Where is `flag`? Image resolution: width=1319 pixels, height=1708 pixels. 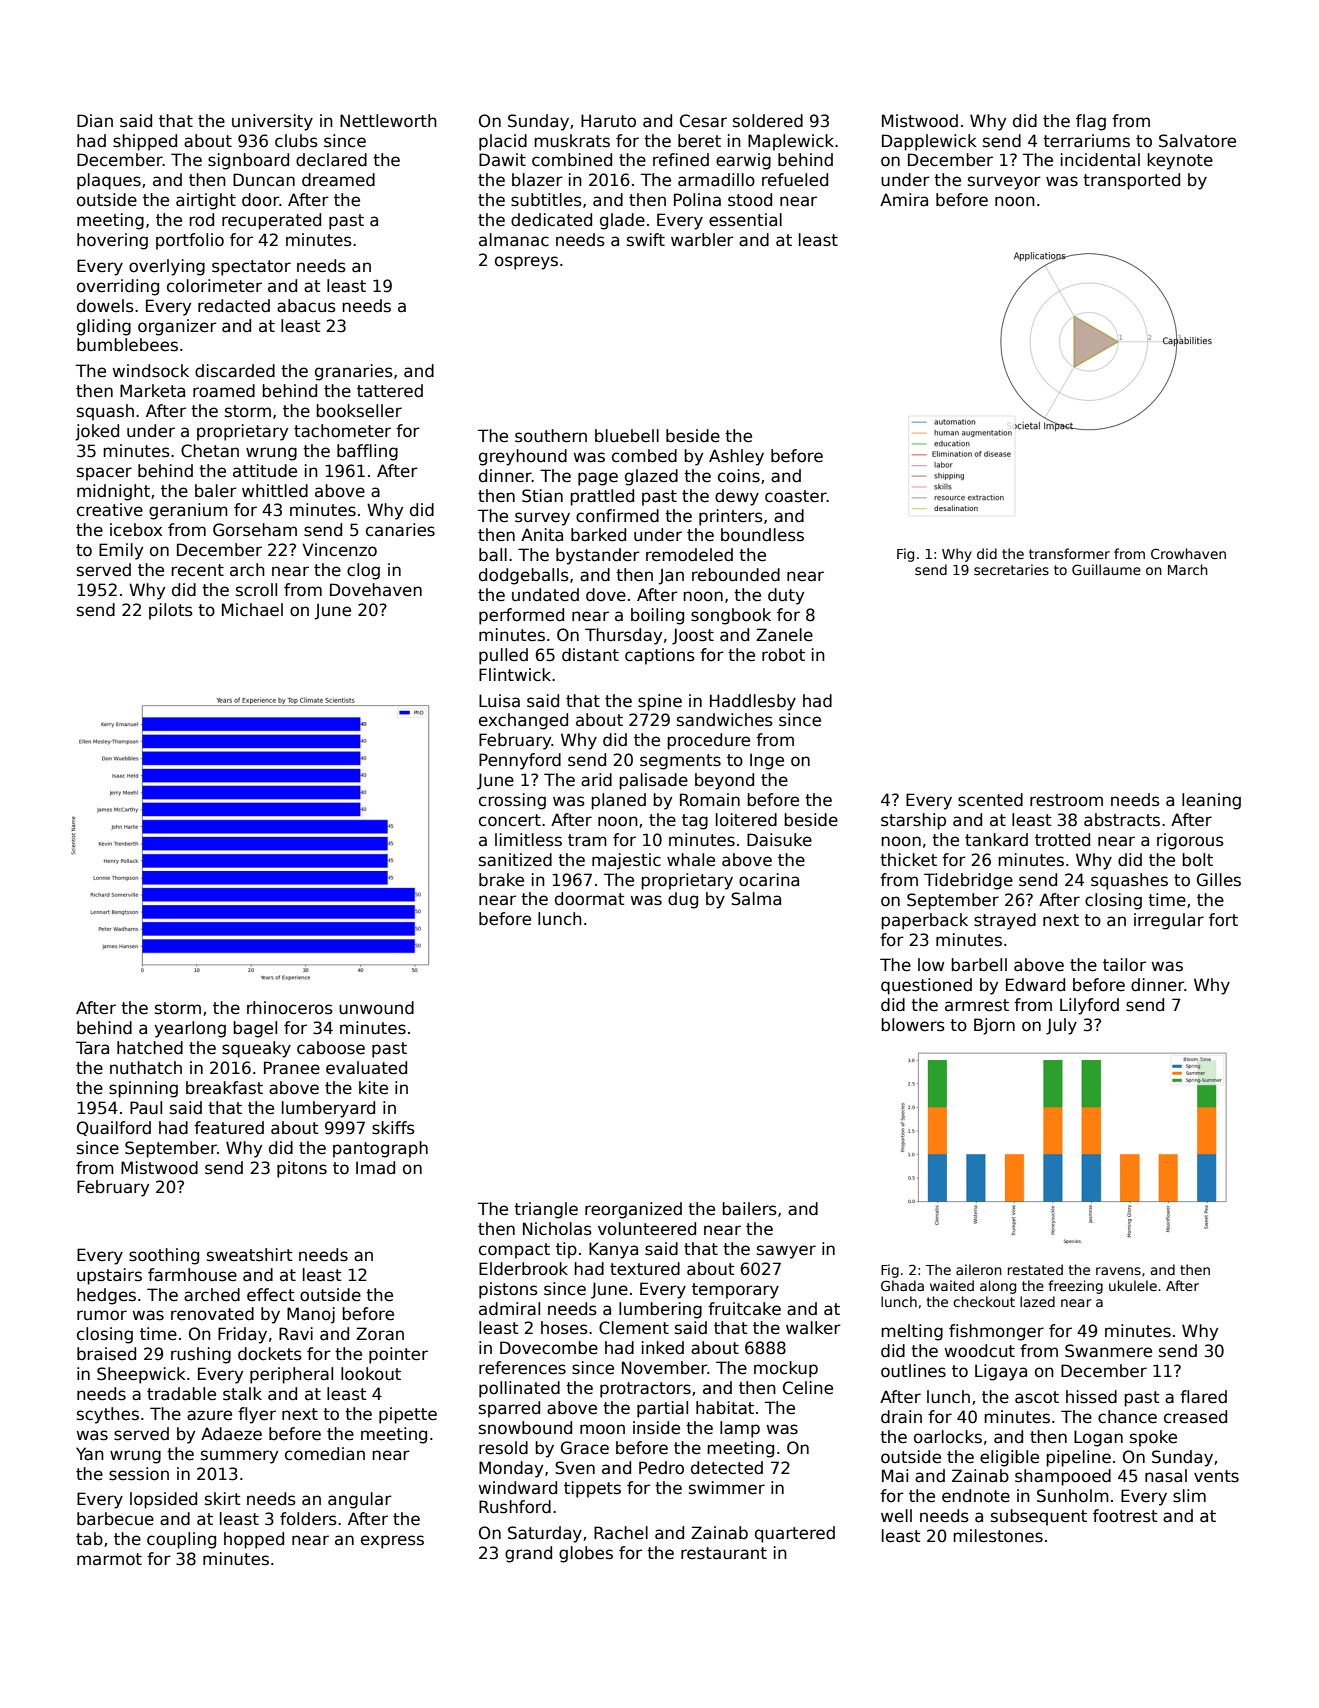
flag is located at coordinates (1091, 122).
